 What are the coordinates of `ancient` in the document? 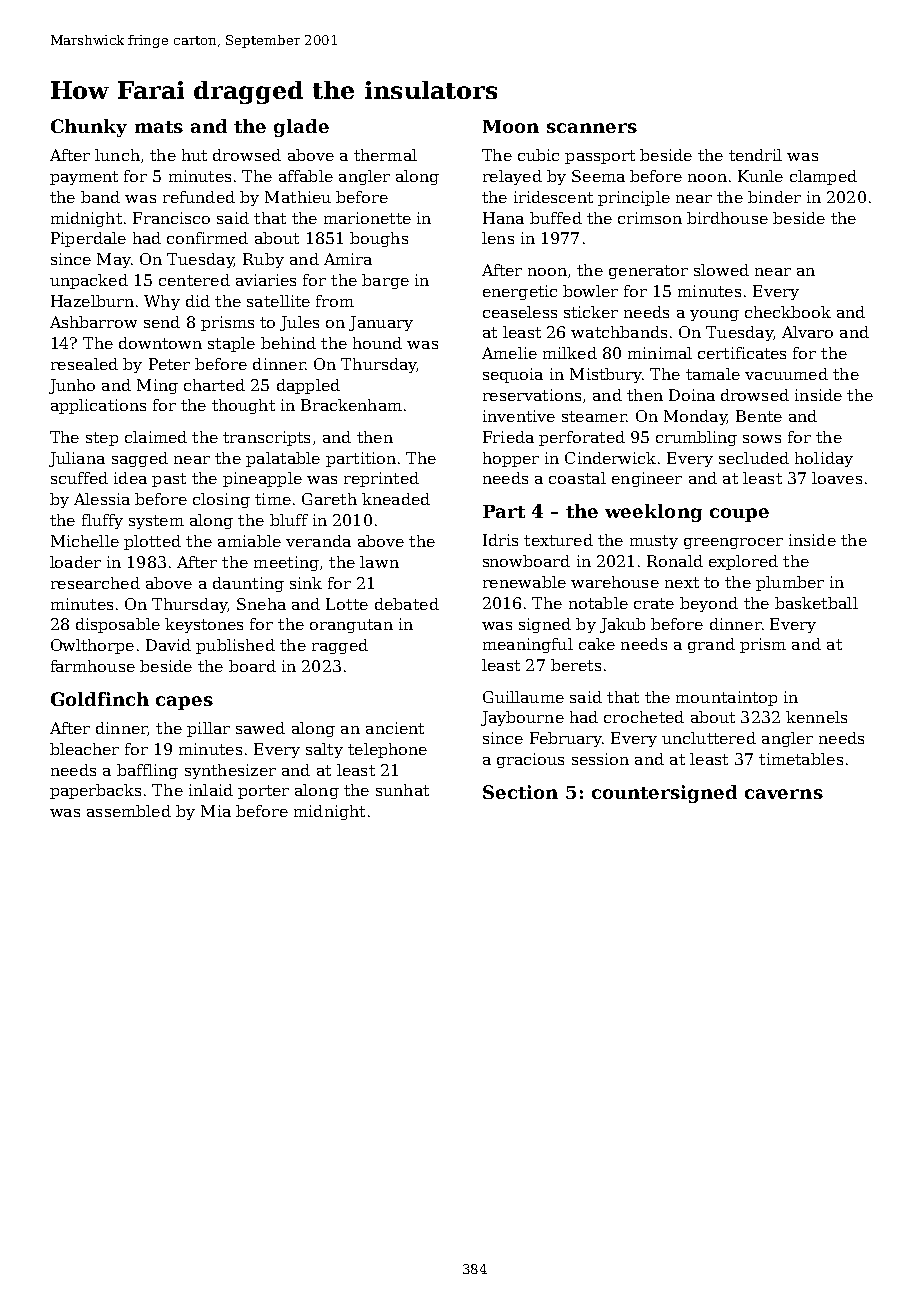 It's located at (395, 728).
